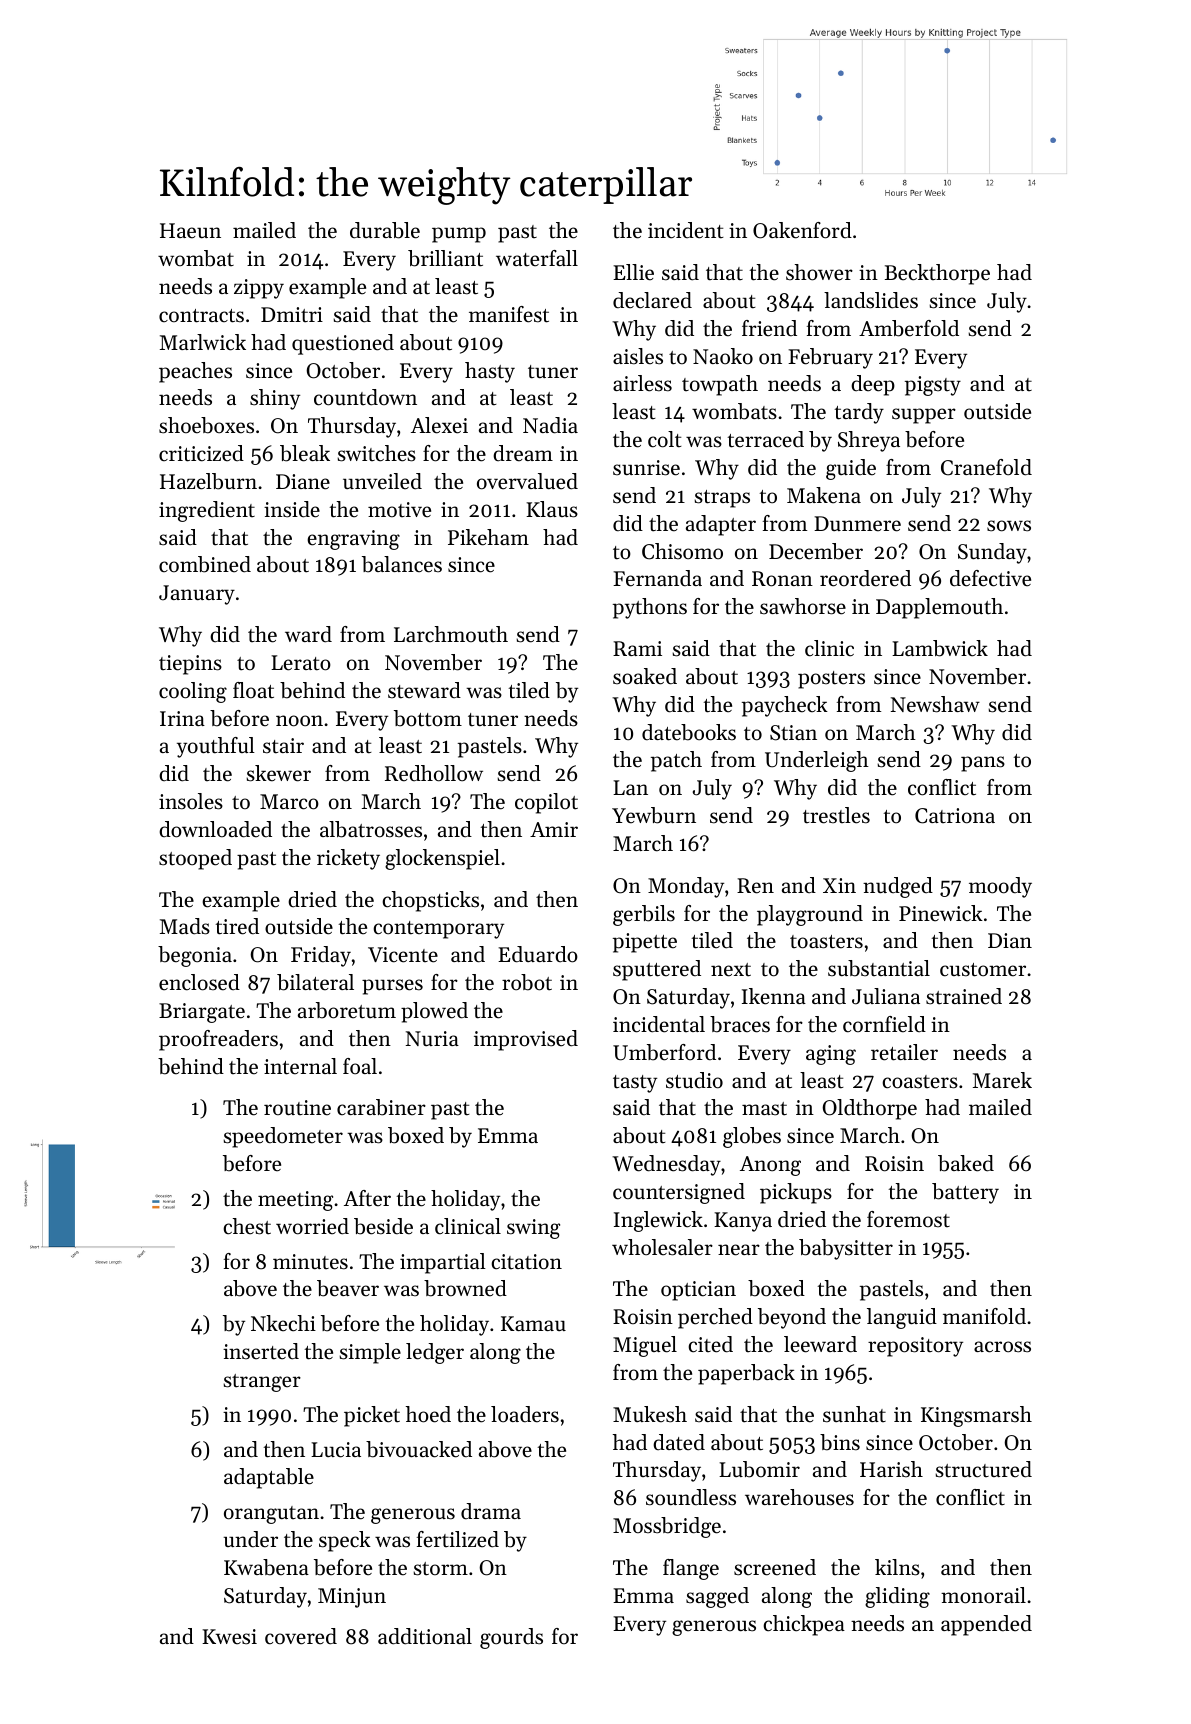 This screenshot has width=1191, height=1724. I want to click on combined, so click(205, 564).
